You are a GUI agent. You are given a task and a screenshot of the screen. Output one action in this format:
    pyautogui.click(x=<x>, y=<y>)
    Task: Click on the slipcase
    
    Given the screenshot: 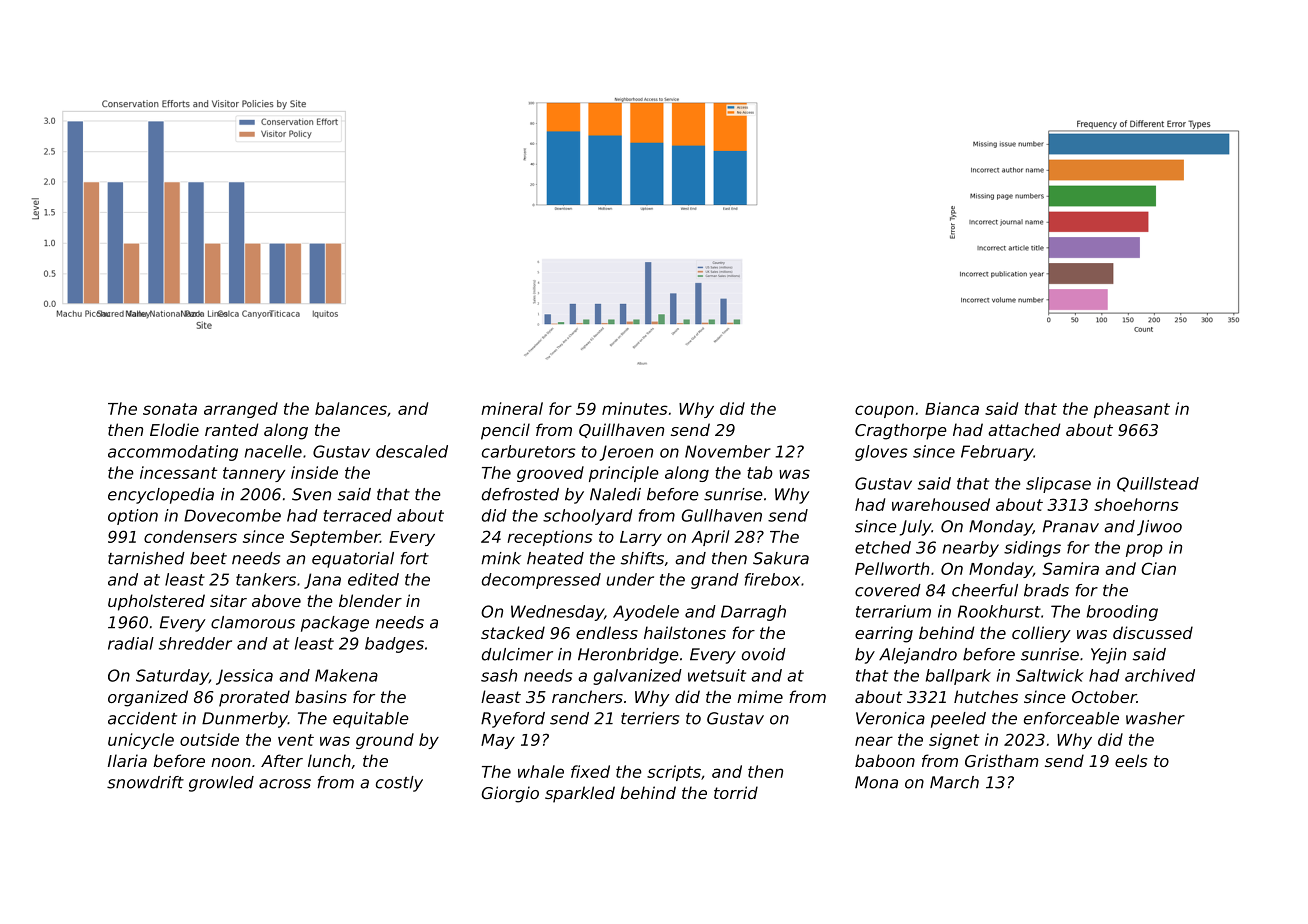 What is the action you would take?
    pyautogui.click(x=1058, y=485)
